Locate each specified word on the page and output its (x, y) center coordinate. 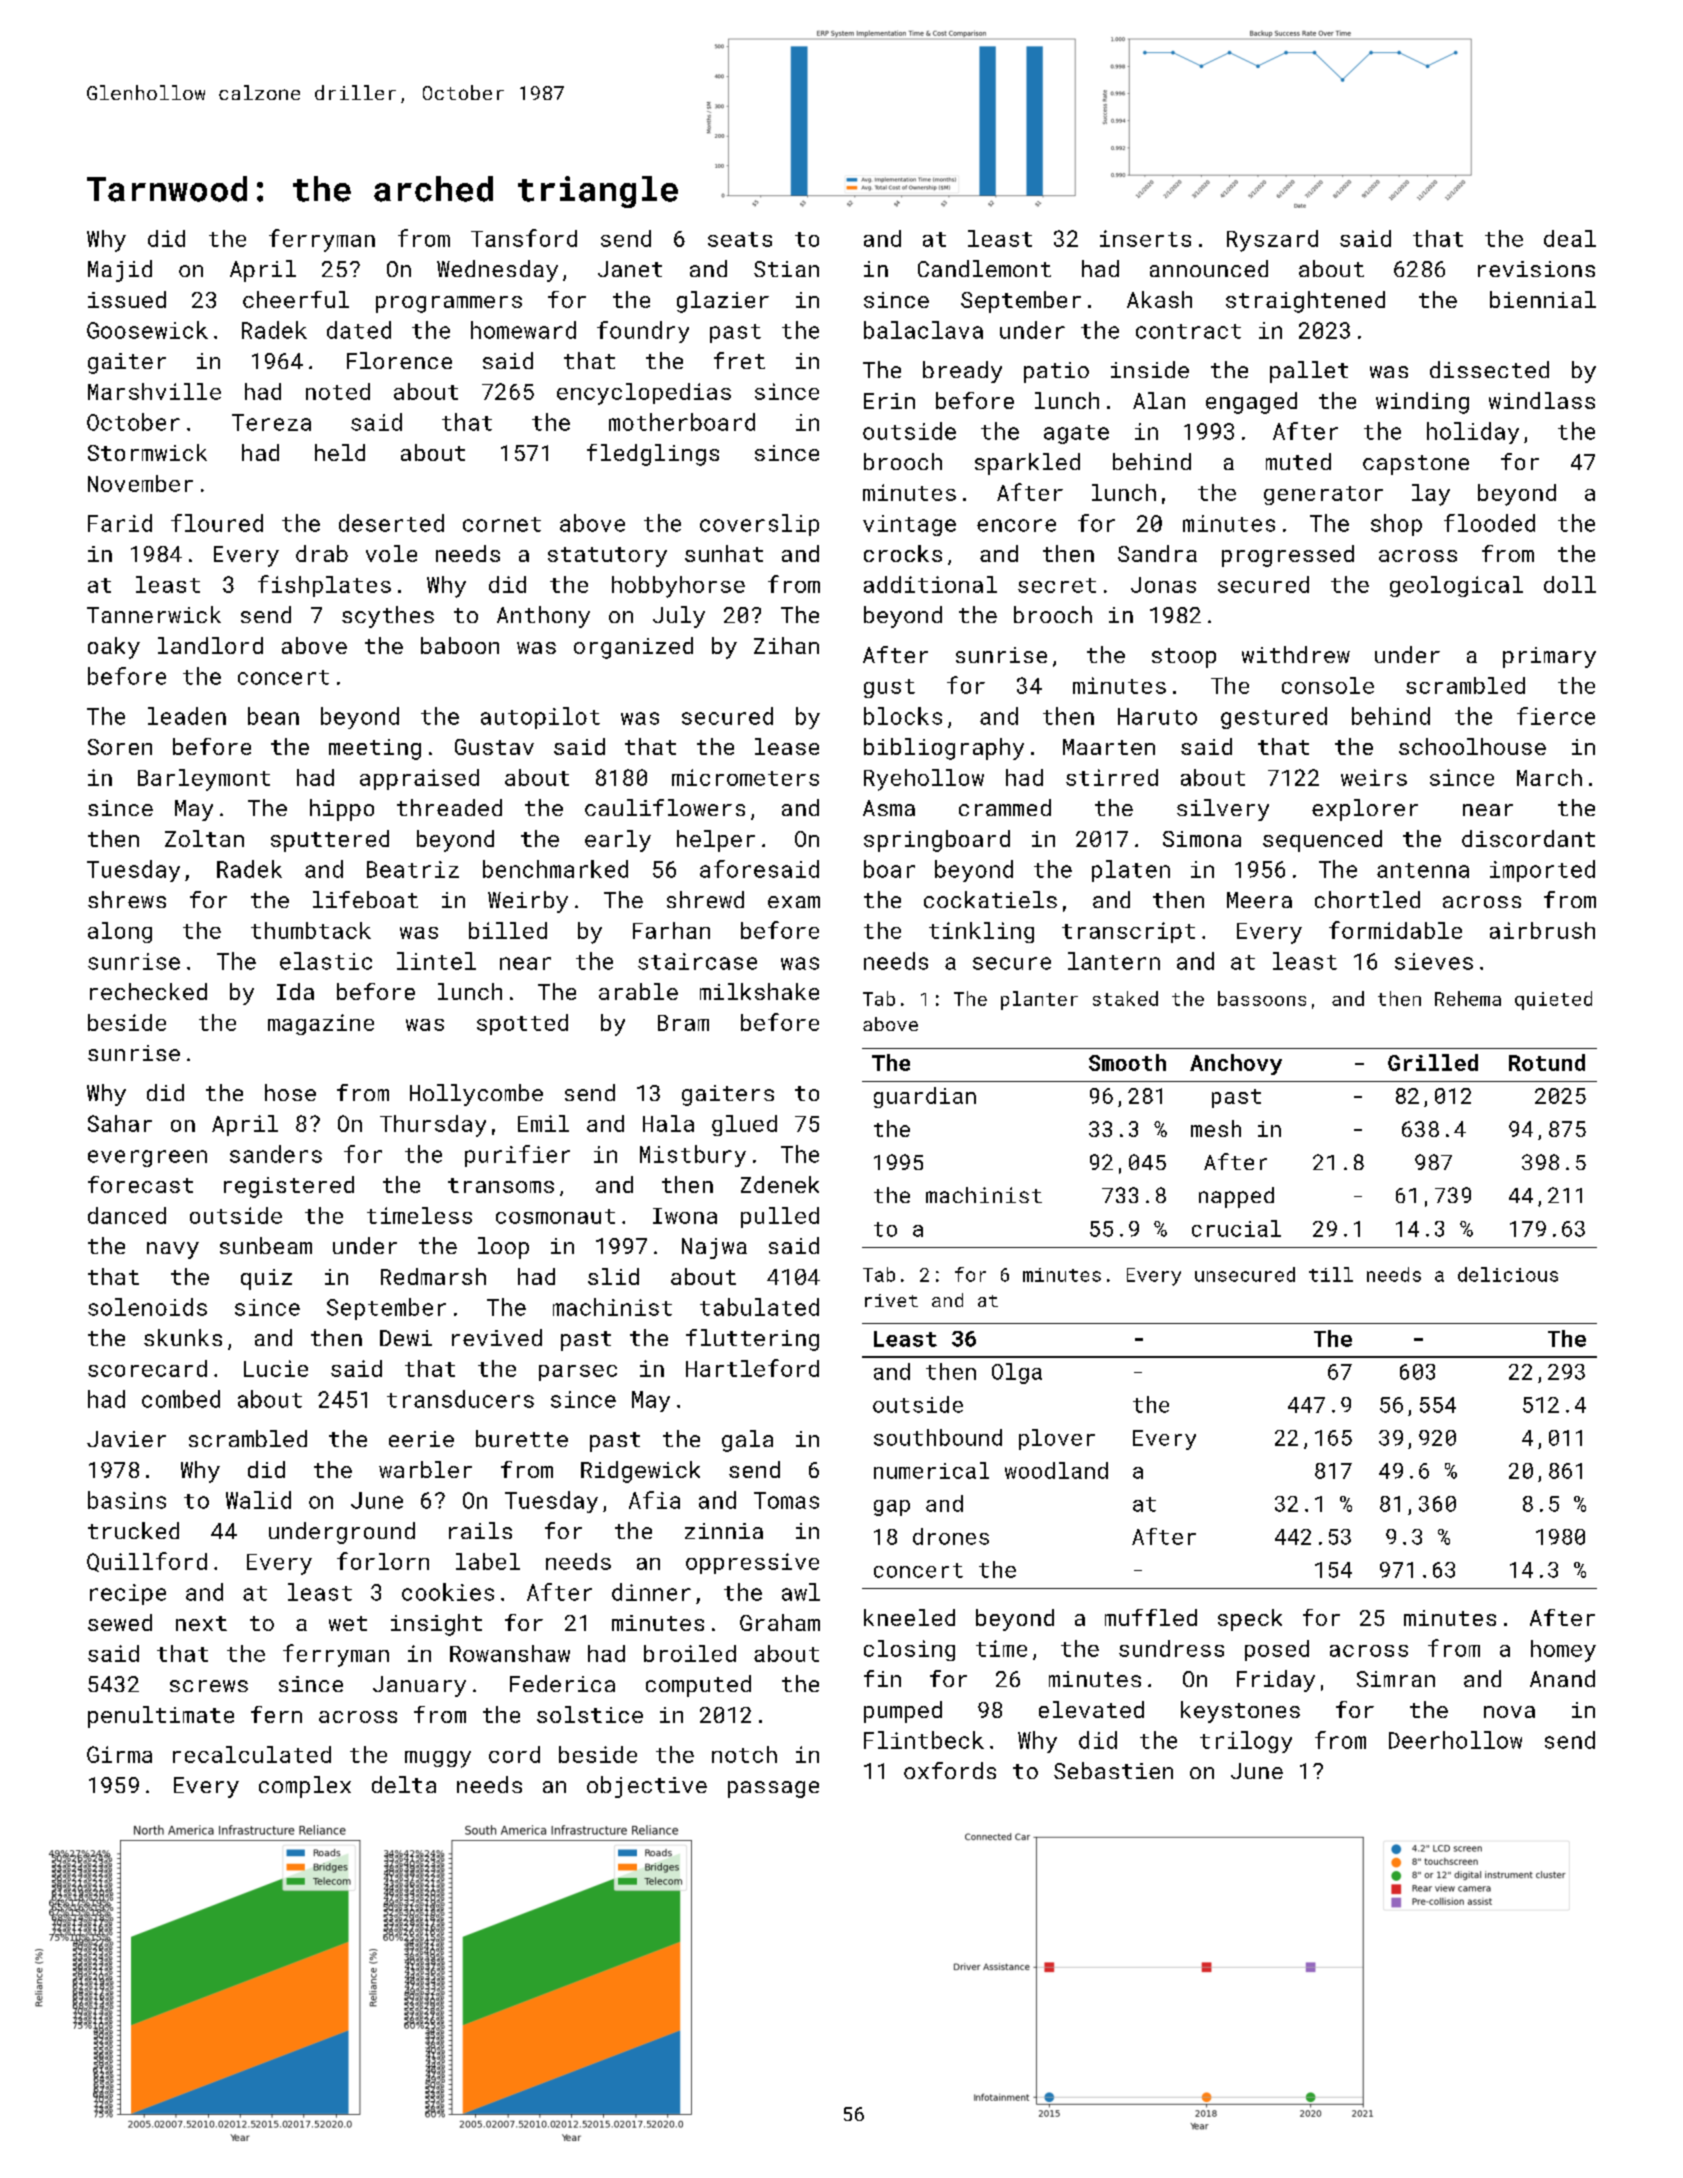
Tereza (271, 422)
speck (1250, 1620)
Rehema (1468, 998)
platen (1131, 871)
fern (276, 1714)
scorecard (147, 1368)
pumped (903, 1712)
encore (1016, 525)
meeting (375, 749)
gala (747, 1441)
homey (1563, 1651)
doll (1570, 584)
